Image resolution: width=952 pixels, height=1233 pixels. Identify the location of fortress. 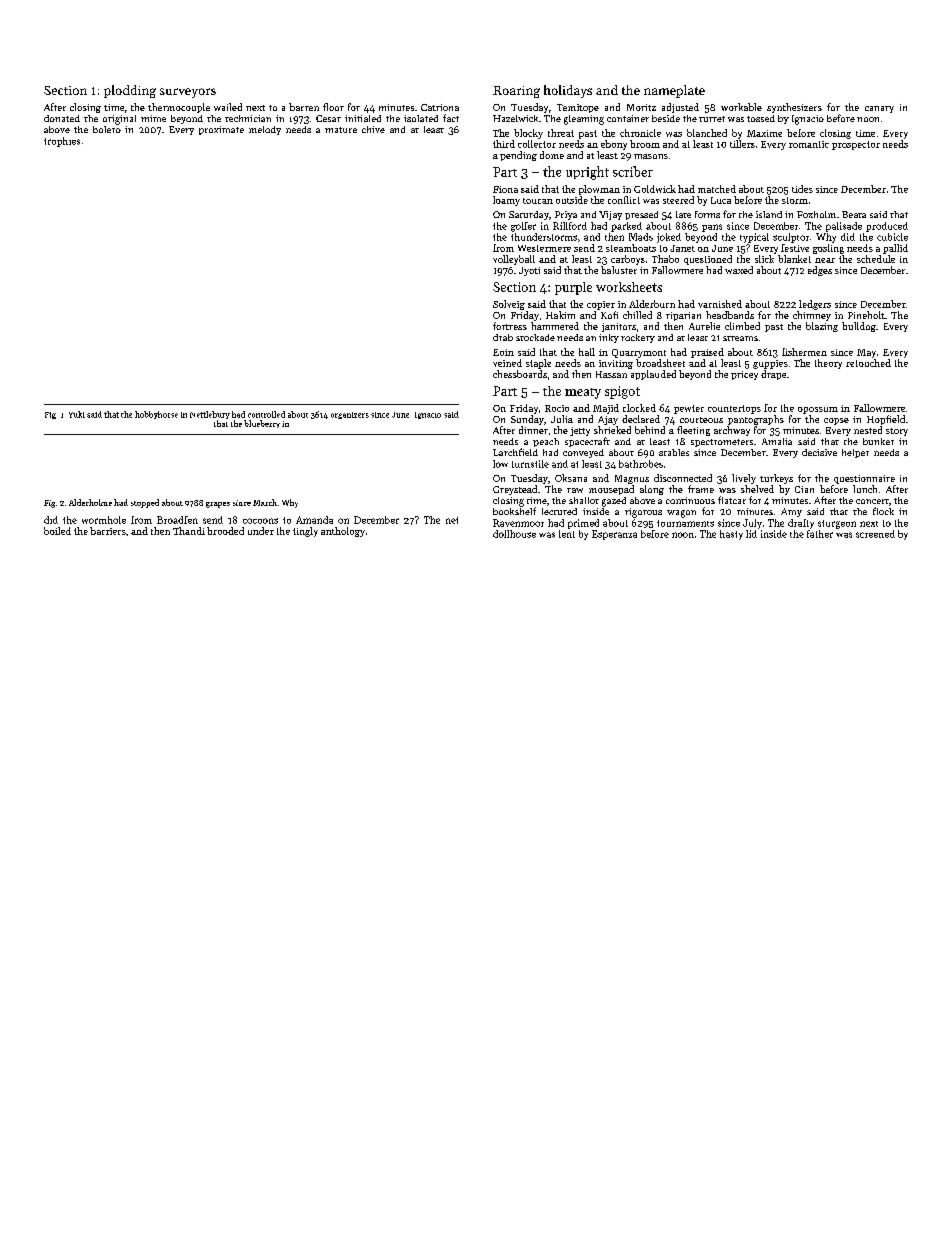
(510, 326).
